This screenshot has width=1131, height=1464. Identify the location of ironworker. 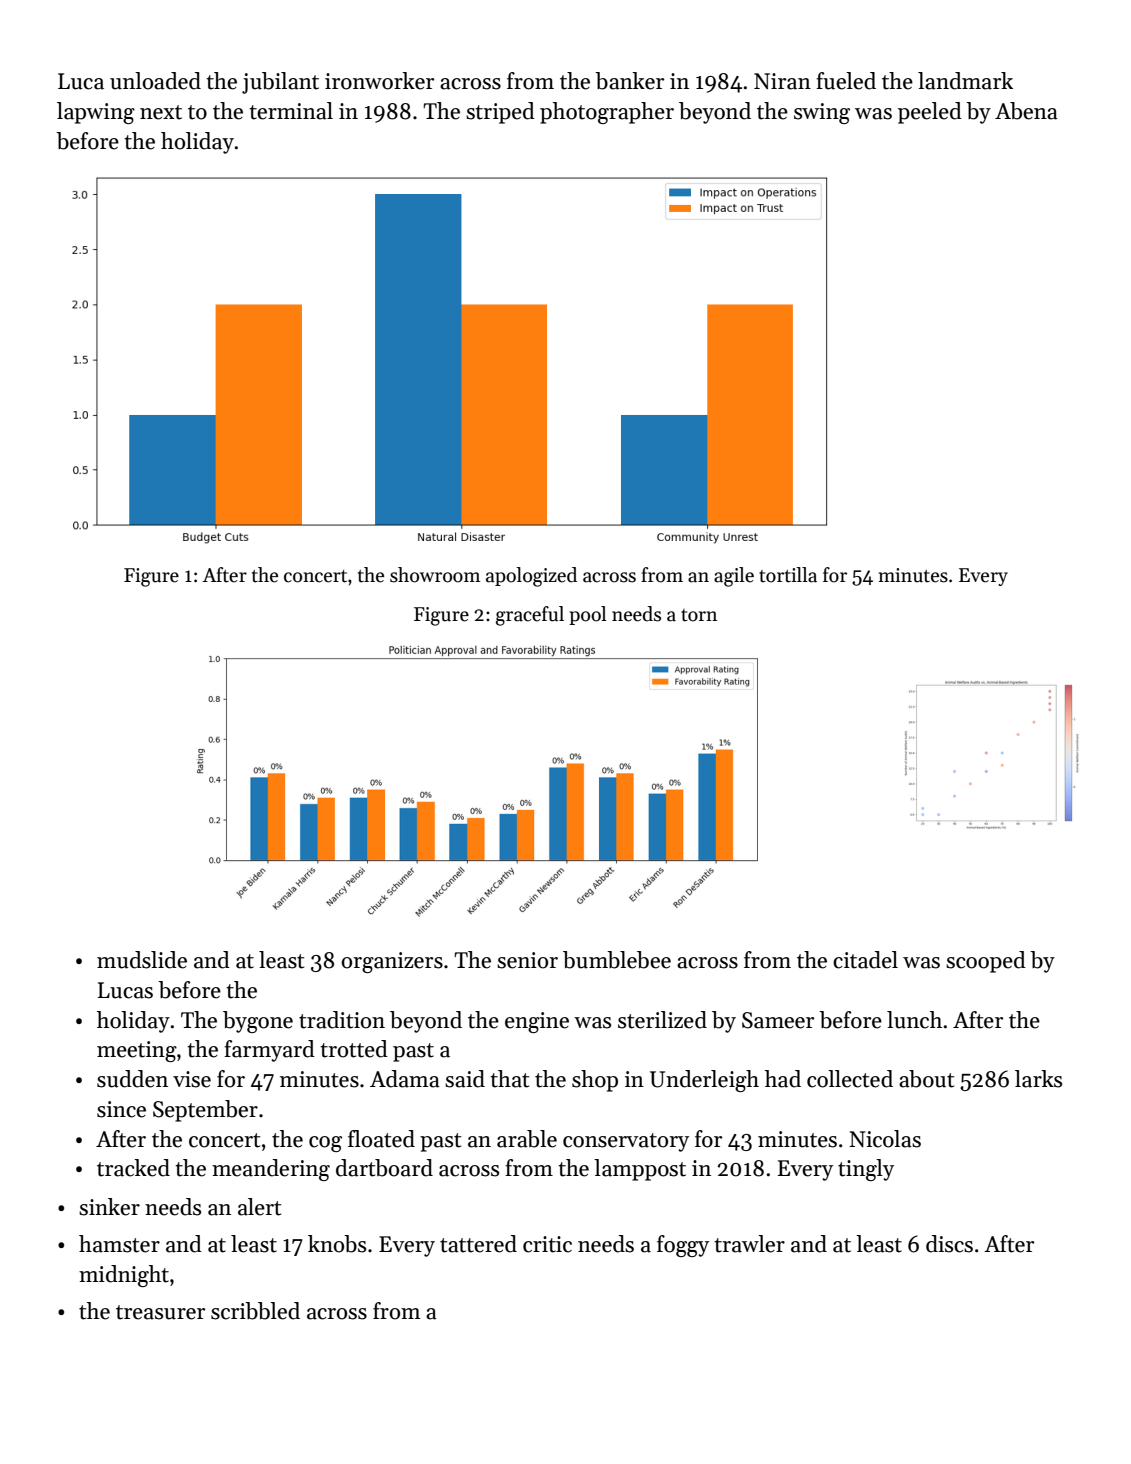
(379, 81).
